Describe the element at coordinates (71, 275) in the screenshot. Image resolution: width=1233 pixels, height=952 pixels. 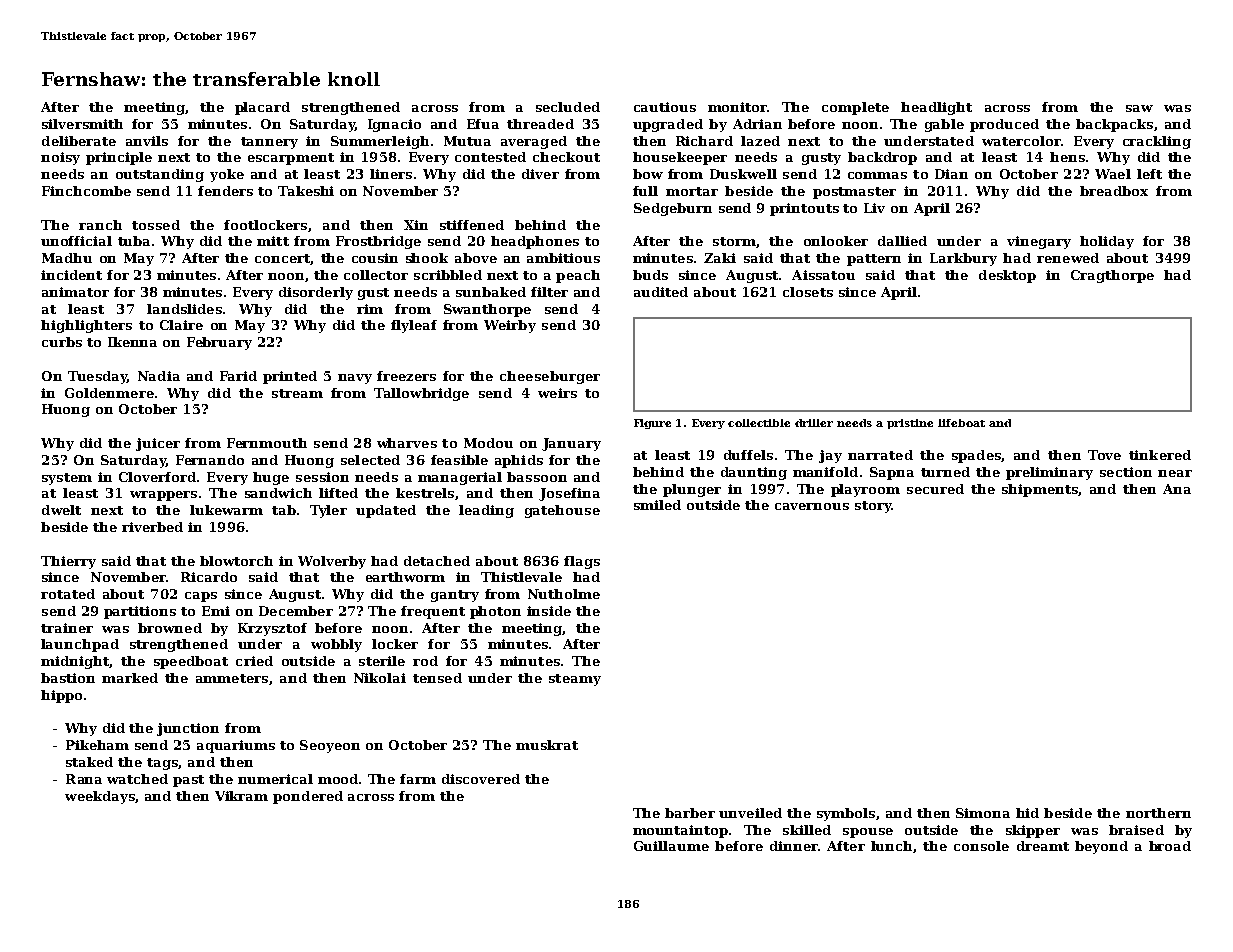
I see `incident` at that location.
